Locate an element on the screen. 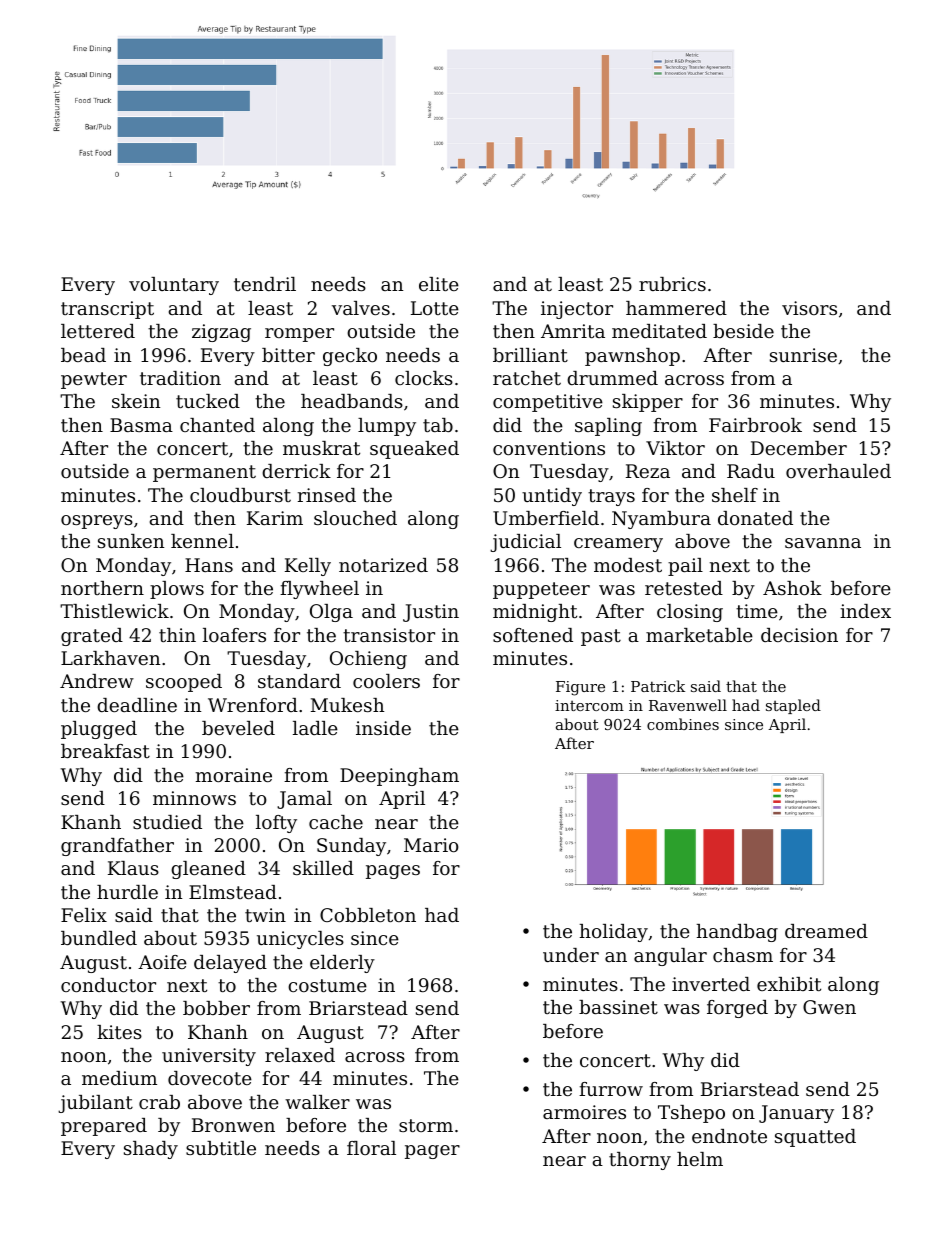 The width and height of the screenshot is (952, 1233). rubrics is located at coordinates (672, 284).
